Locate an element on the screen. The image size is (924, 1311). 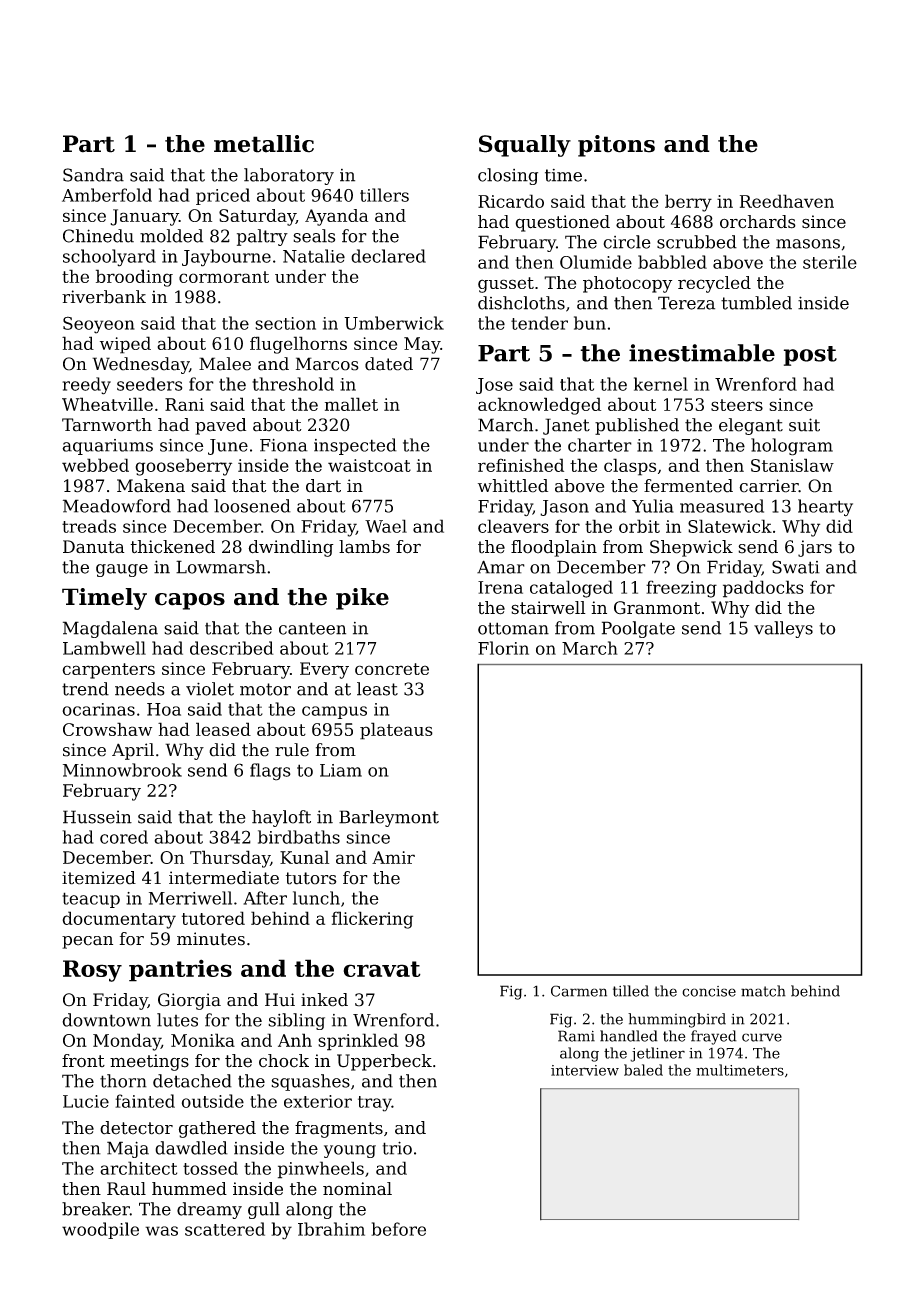
metallic is located at coordinates (264, 144).
